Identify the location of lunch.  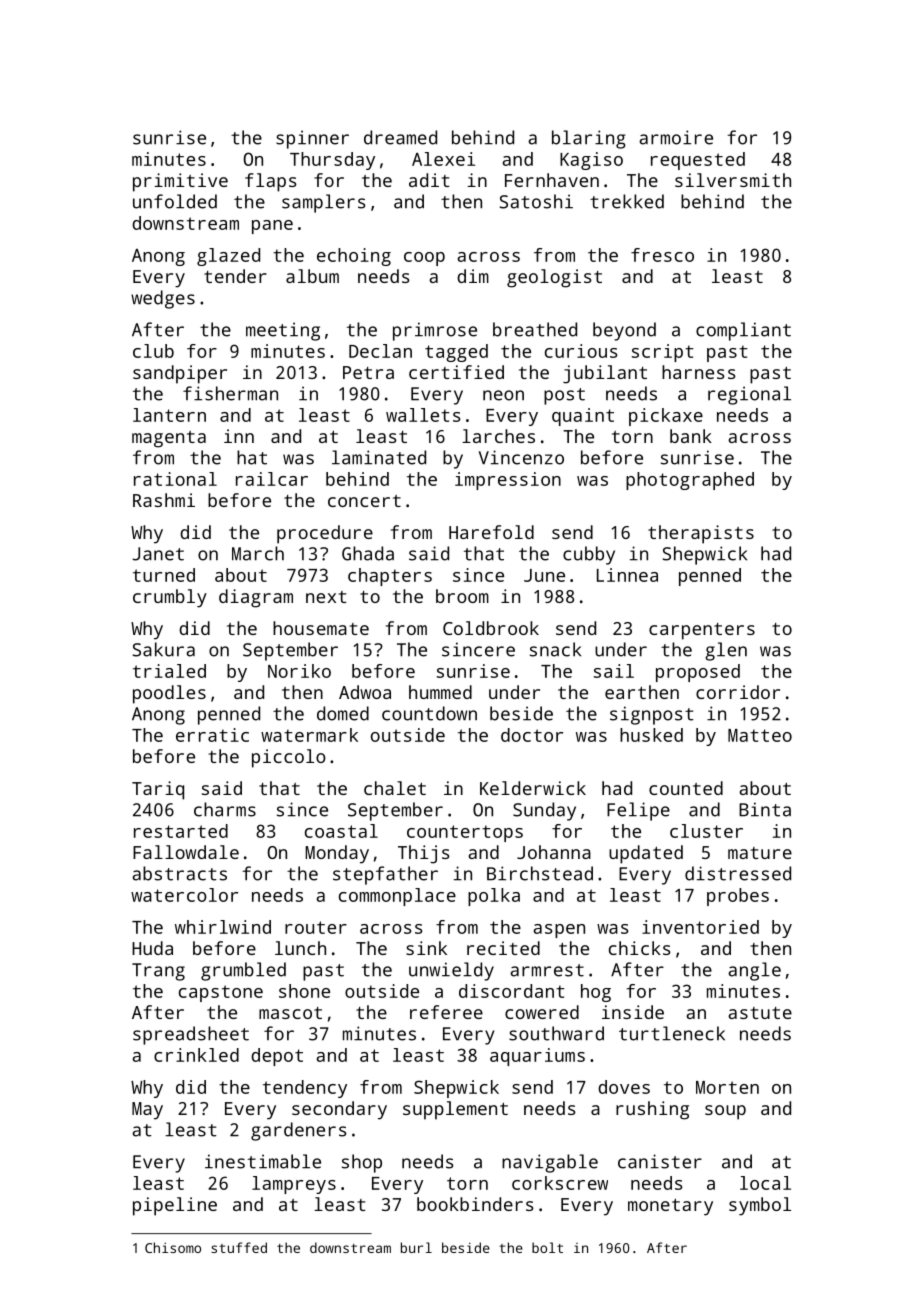
(300, 948).
